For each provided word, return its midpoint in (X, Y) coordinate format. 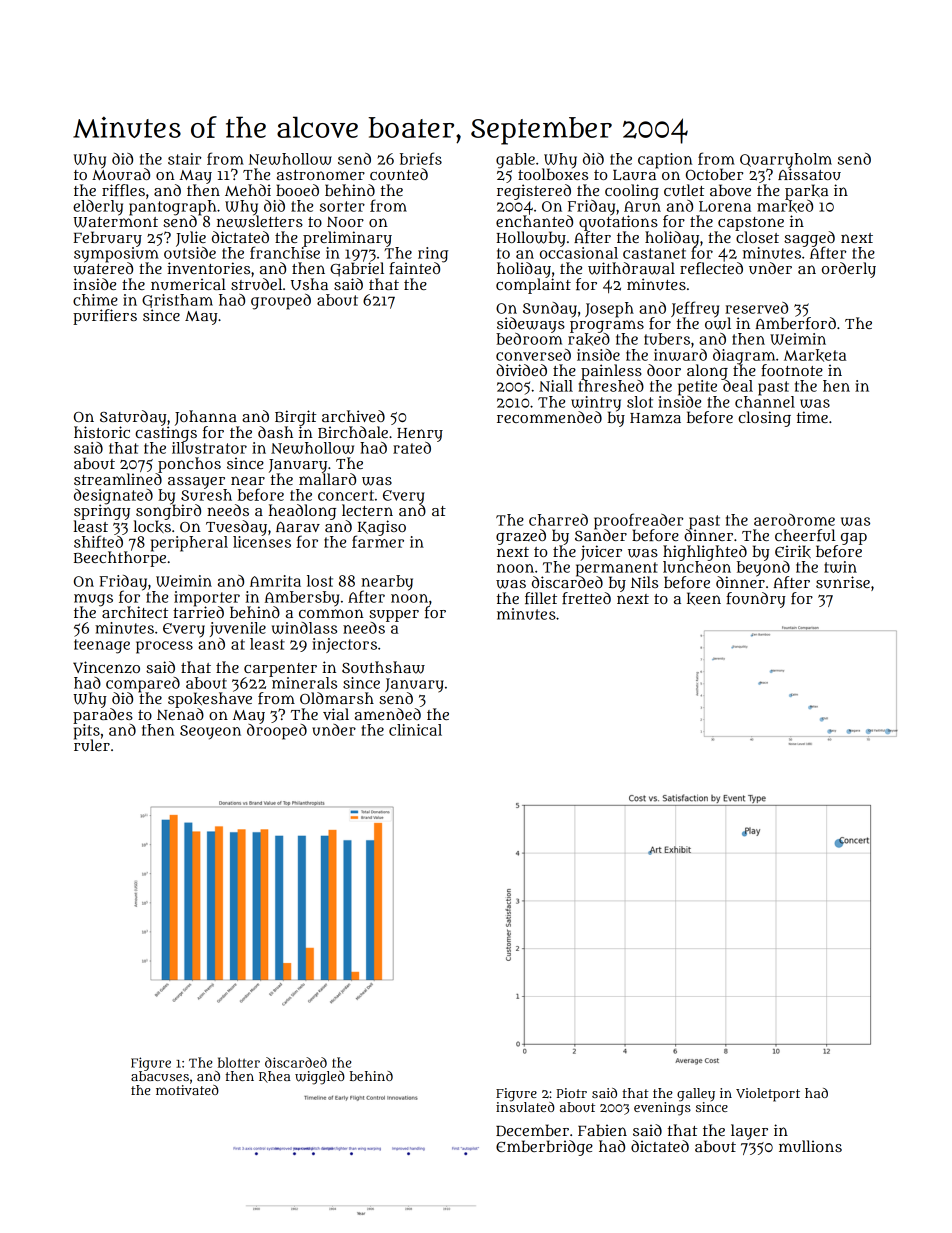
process (164, 647)
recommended (549, 417)
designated (113, 496)
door (664, 370)
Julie (191, 239)
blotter (239, 1062)
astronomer (321, 175)
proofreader (638, 521)
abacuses (160, 1076)
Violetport (768, 1095)
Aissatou (809, 174)
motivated (187, 1090)
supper (394, 616)
